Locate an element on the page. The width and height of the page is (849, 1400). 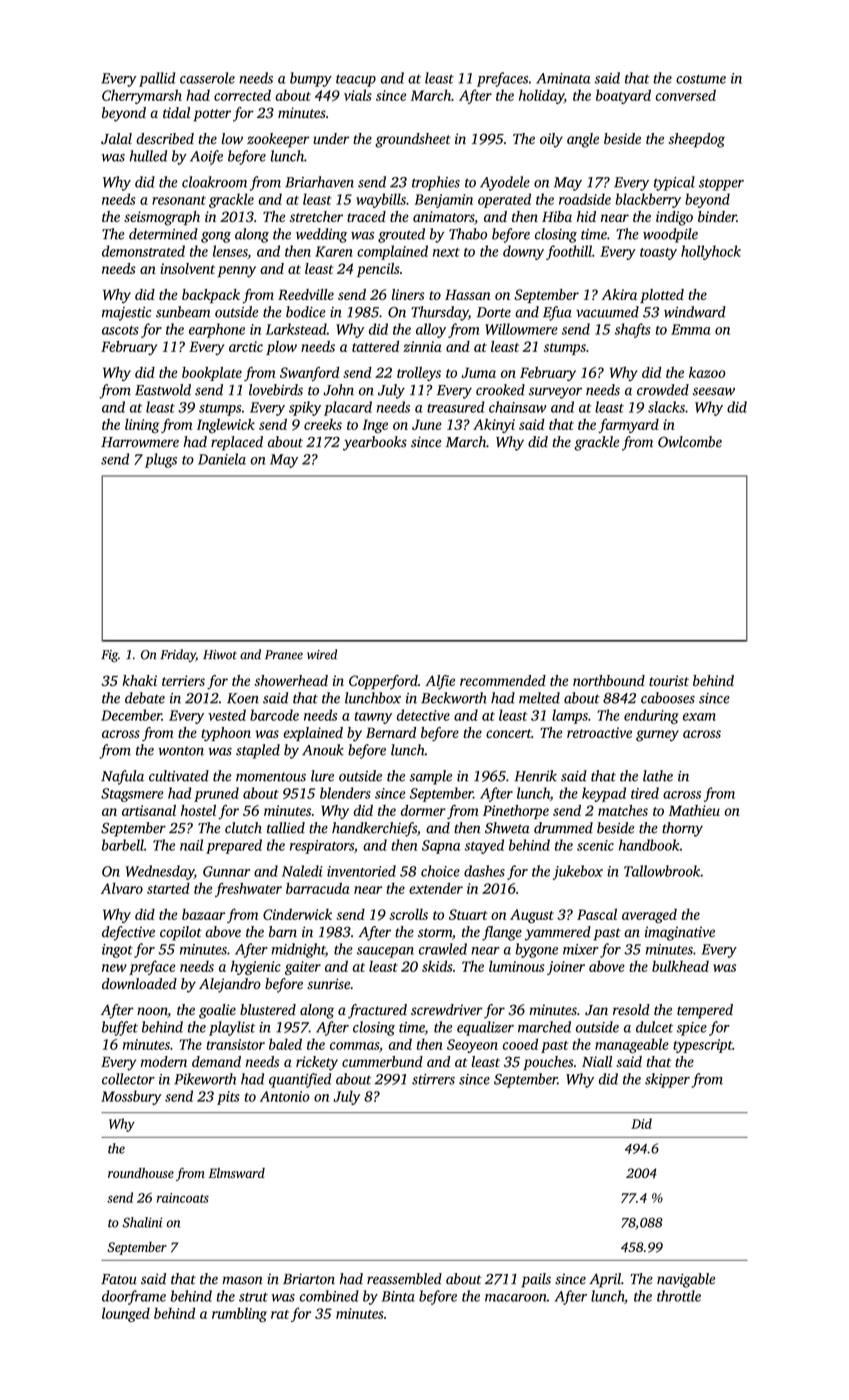
Pascal is located at coordinates (597, 914).
